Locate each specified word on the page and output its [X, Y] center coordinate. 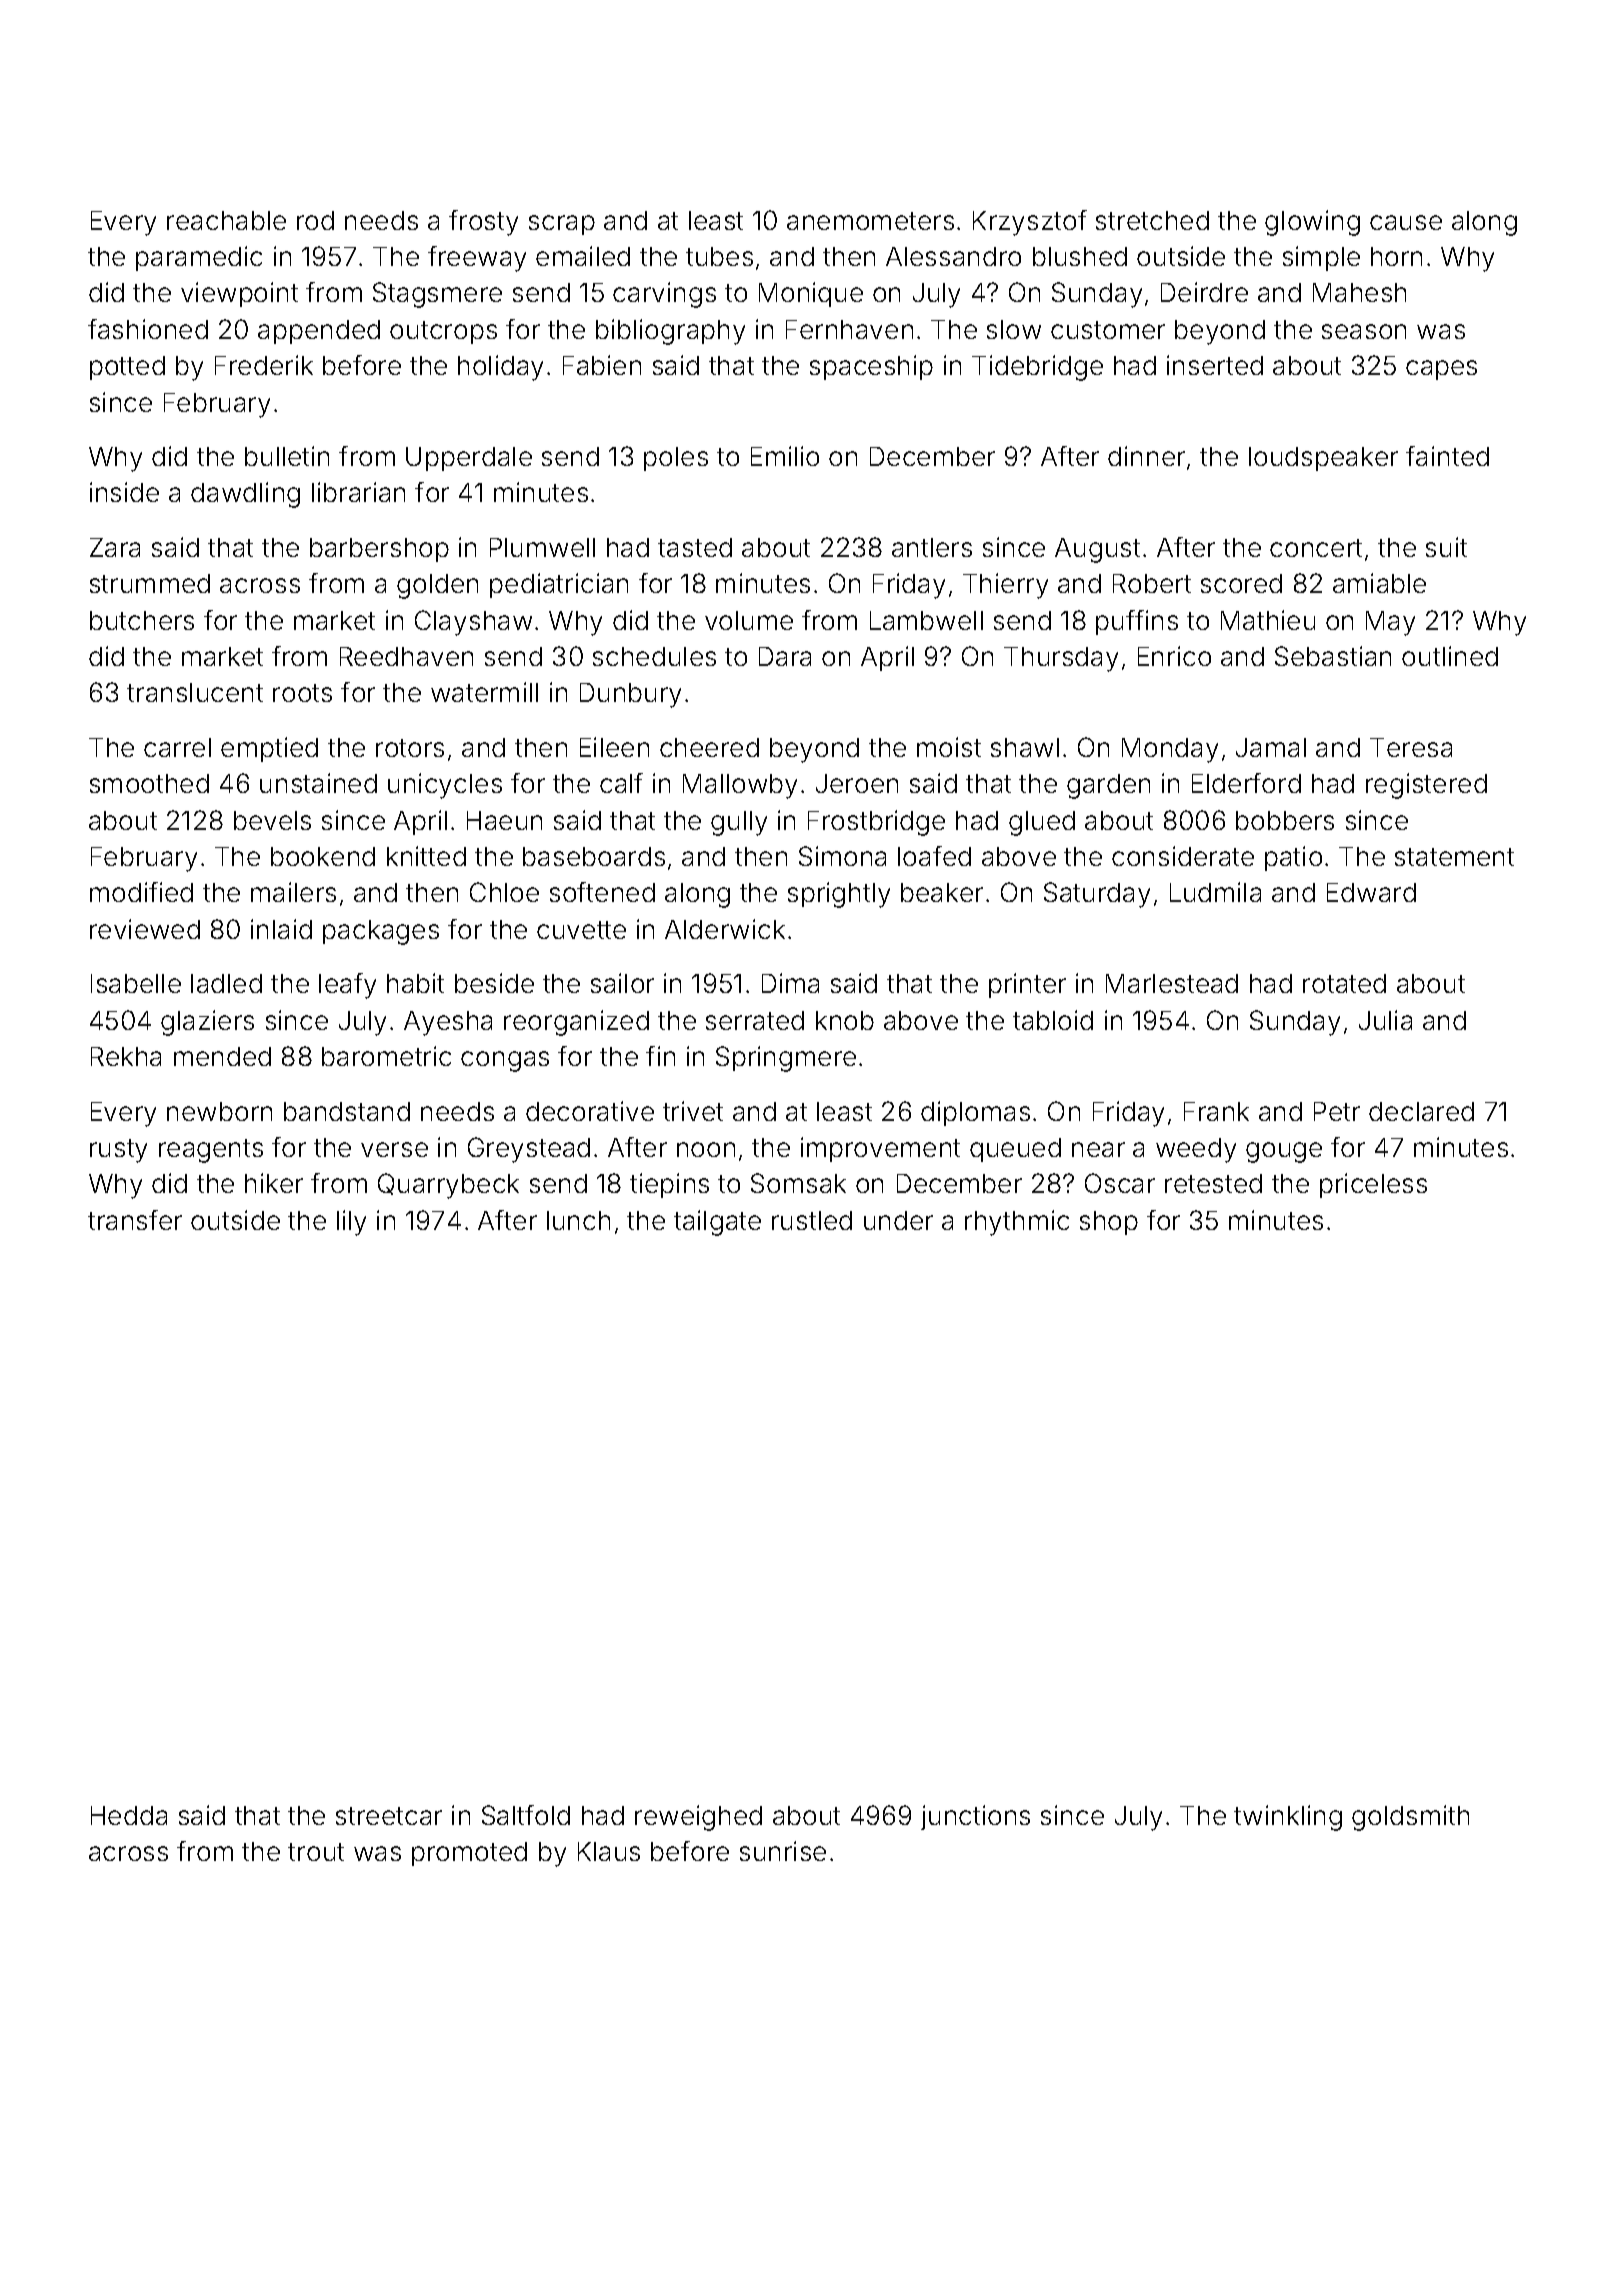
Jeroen [857, 783]
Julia [1385, 1020]
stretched [1152, 220]
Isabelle [136, 983]
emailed [583, 256]
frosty [483, 223]
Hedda [129, 1815]
